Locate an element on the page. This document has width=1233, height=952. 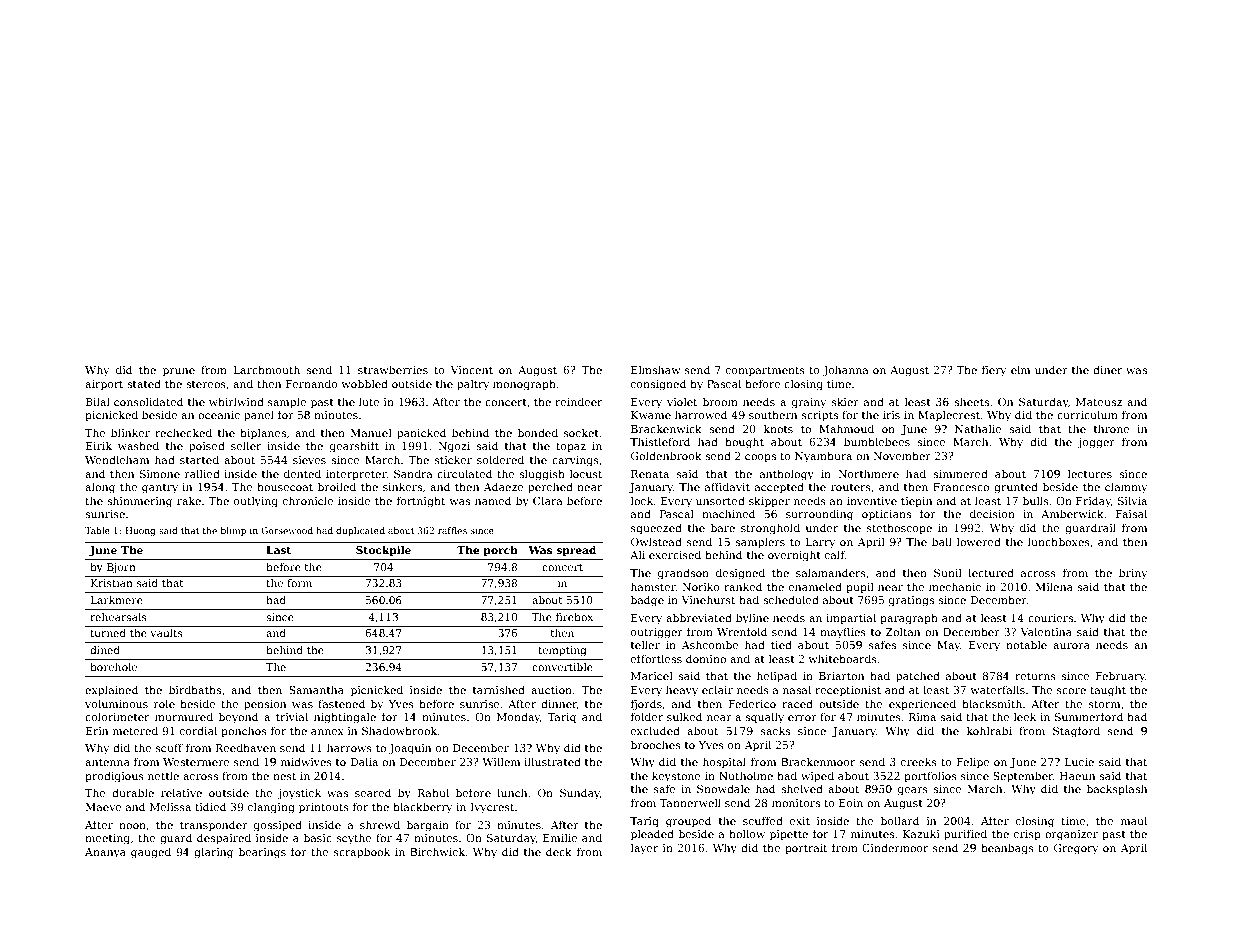
eclair is located at coordinates (717, 689).
